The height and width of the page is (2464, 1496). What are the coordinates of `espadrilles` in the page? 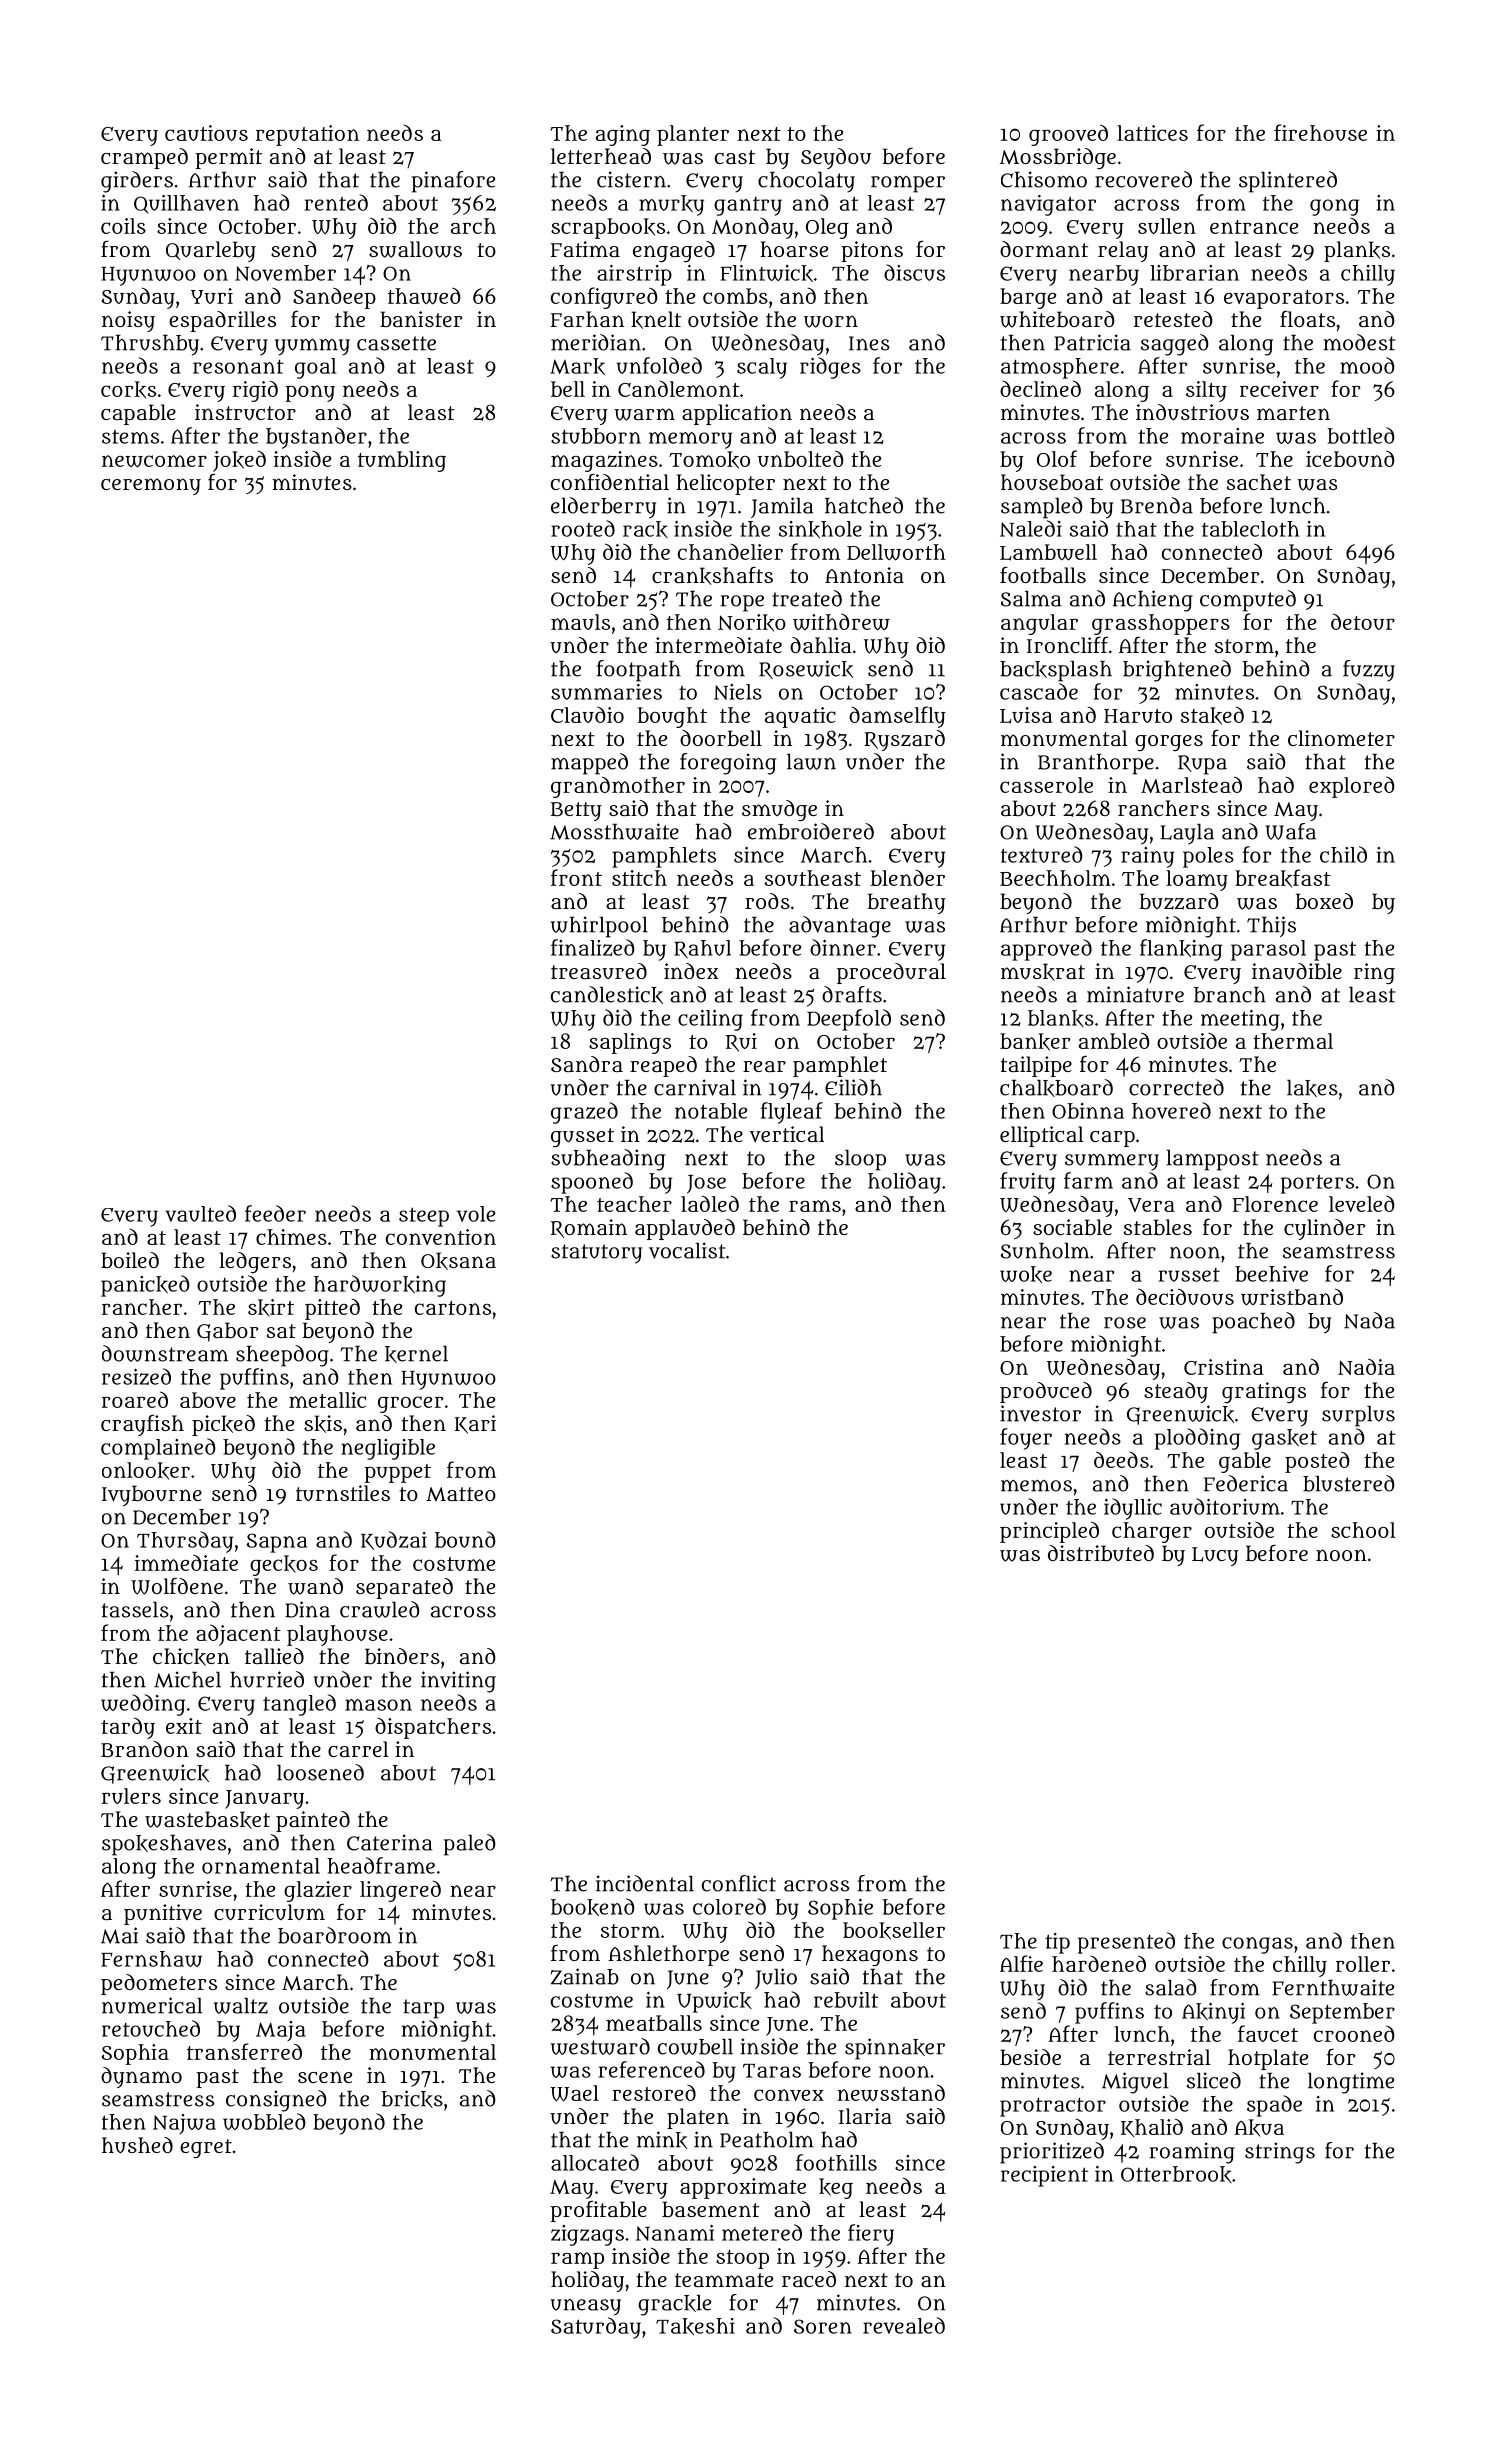 It's located at (222, 321).
